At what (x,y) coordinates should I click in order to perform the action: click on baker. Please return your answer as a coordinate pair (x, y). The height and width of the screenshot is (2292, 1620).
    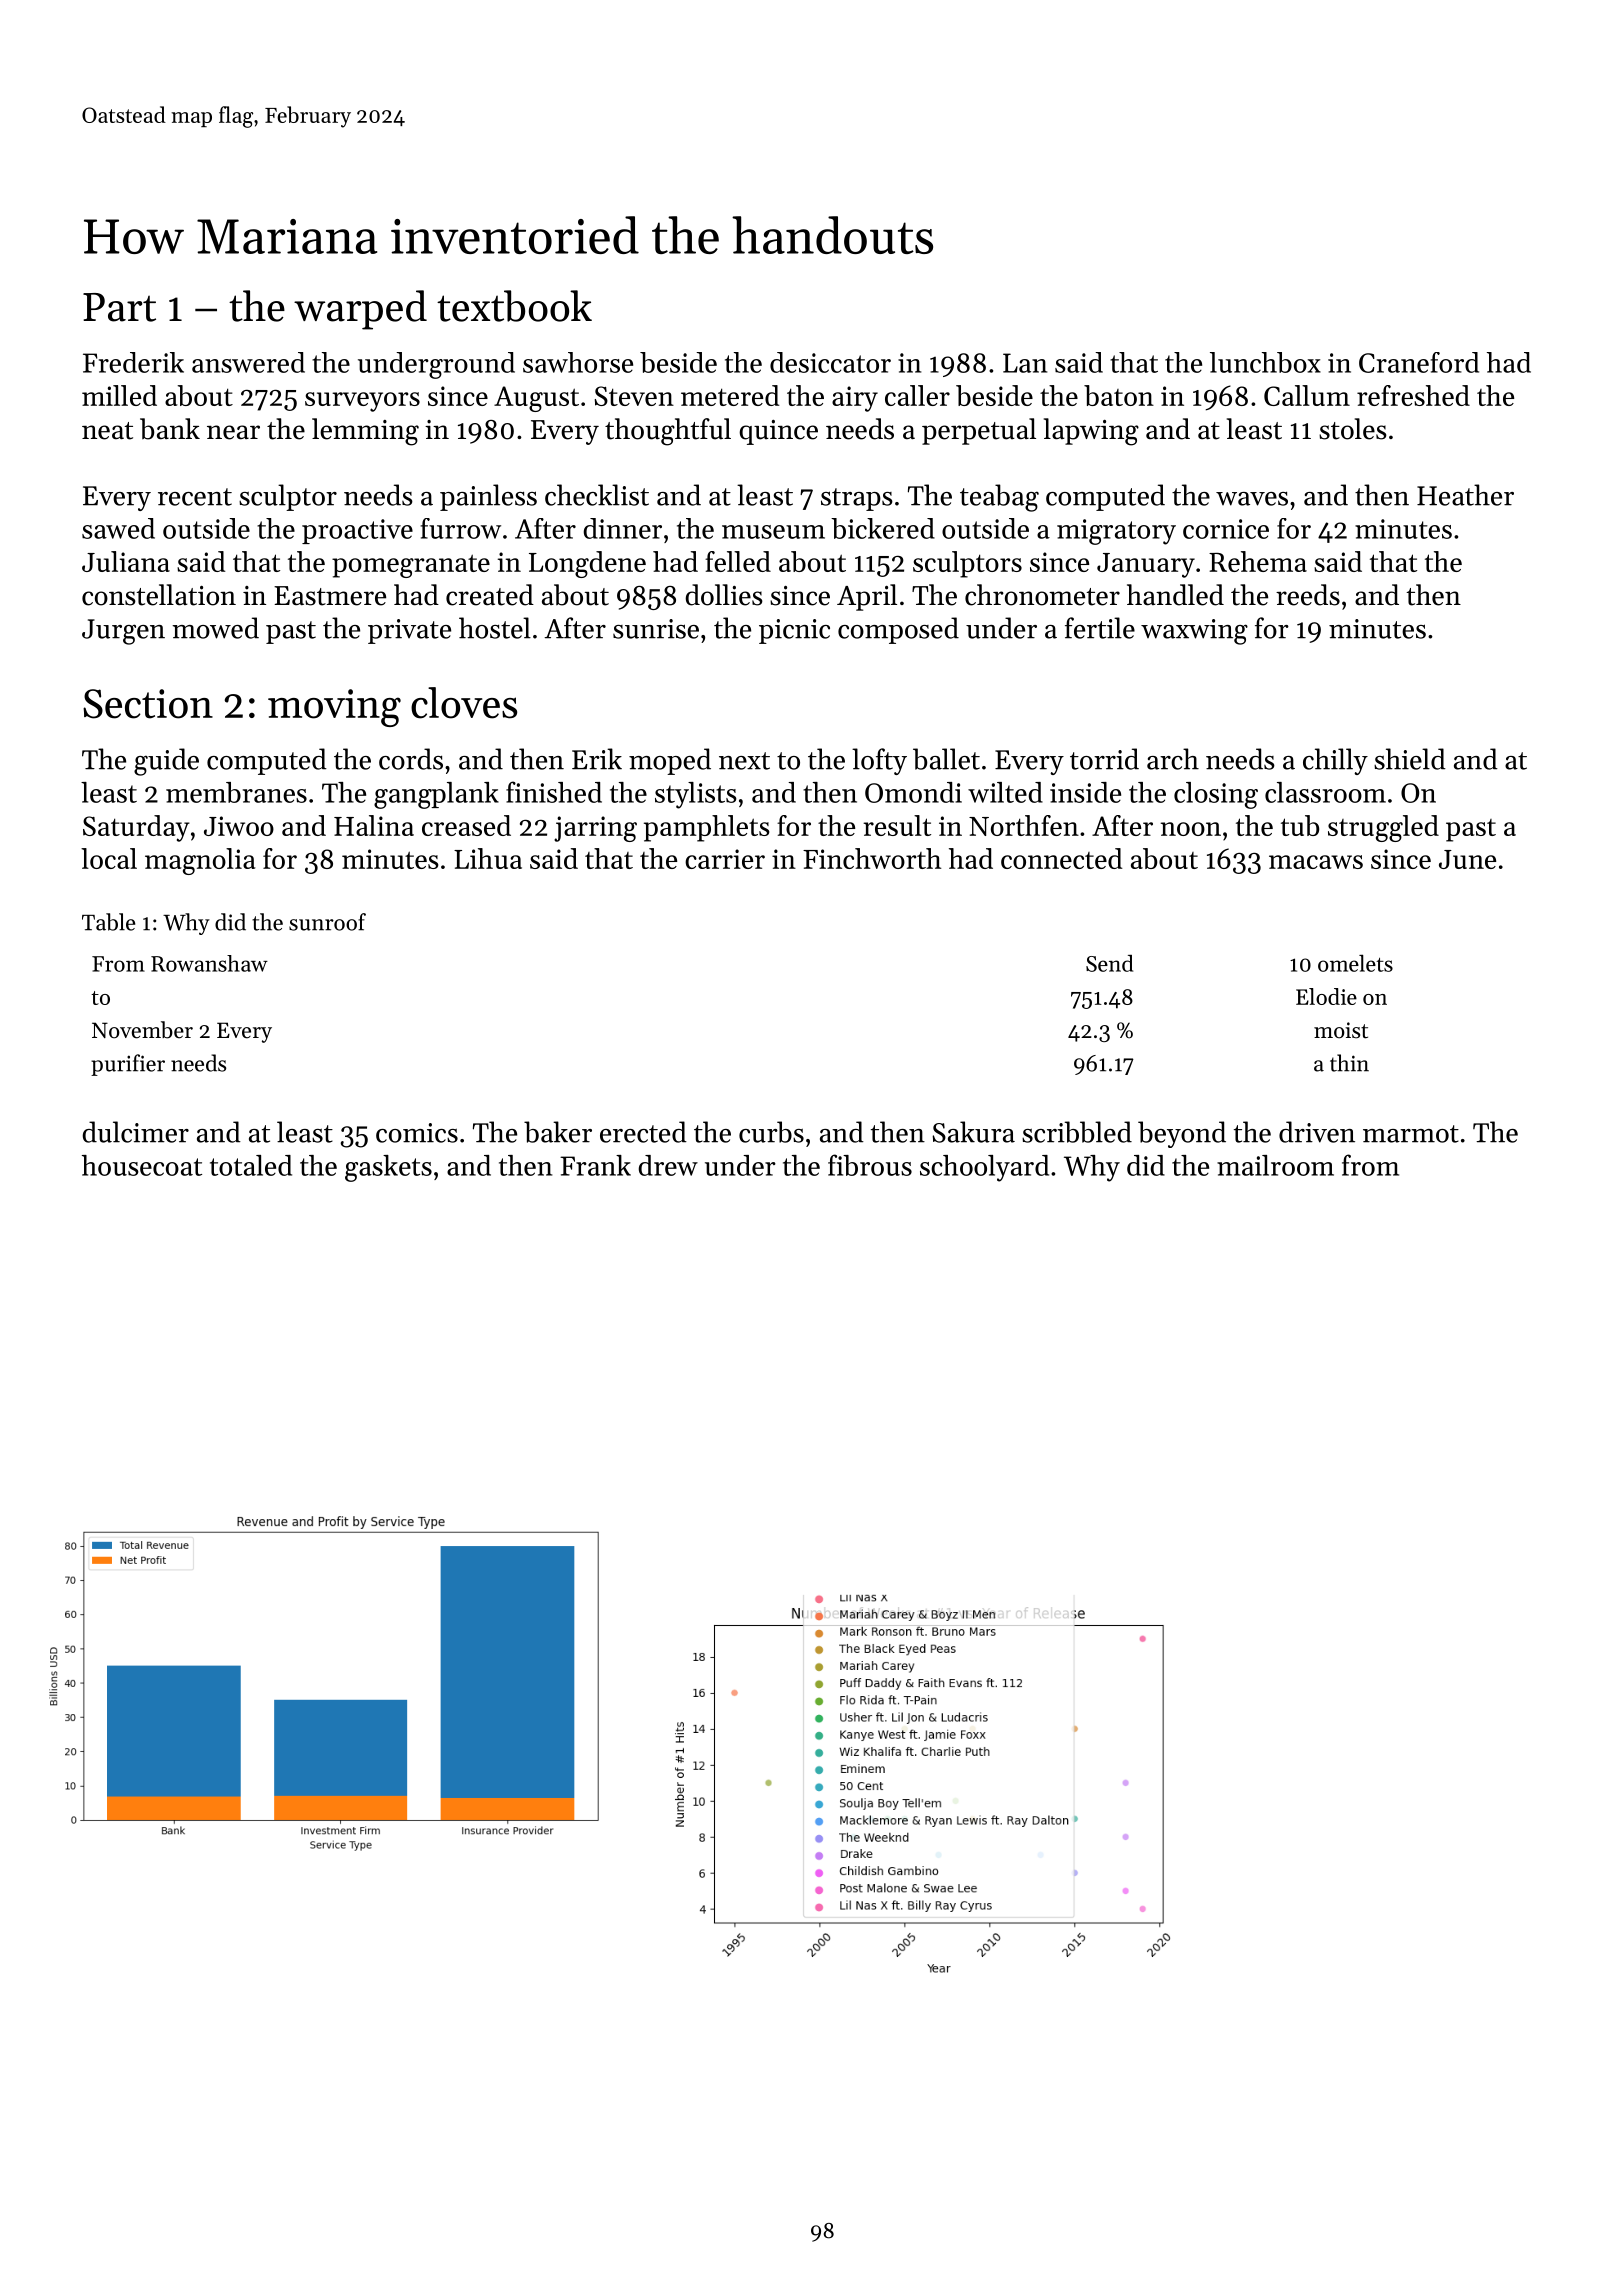
    Looking at the image, I should click on (558, 1132).
